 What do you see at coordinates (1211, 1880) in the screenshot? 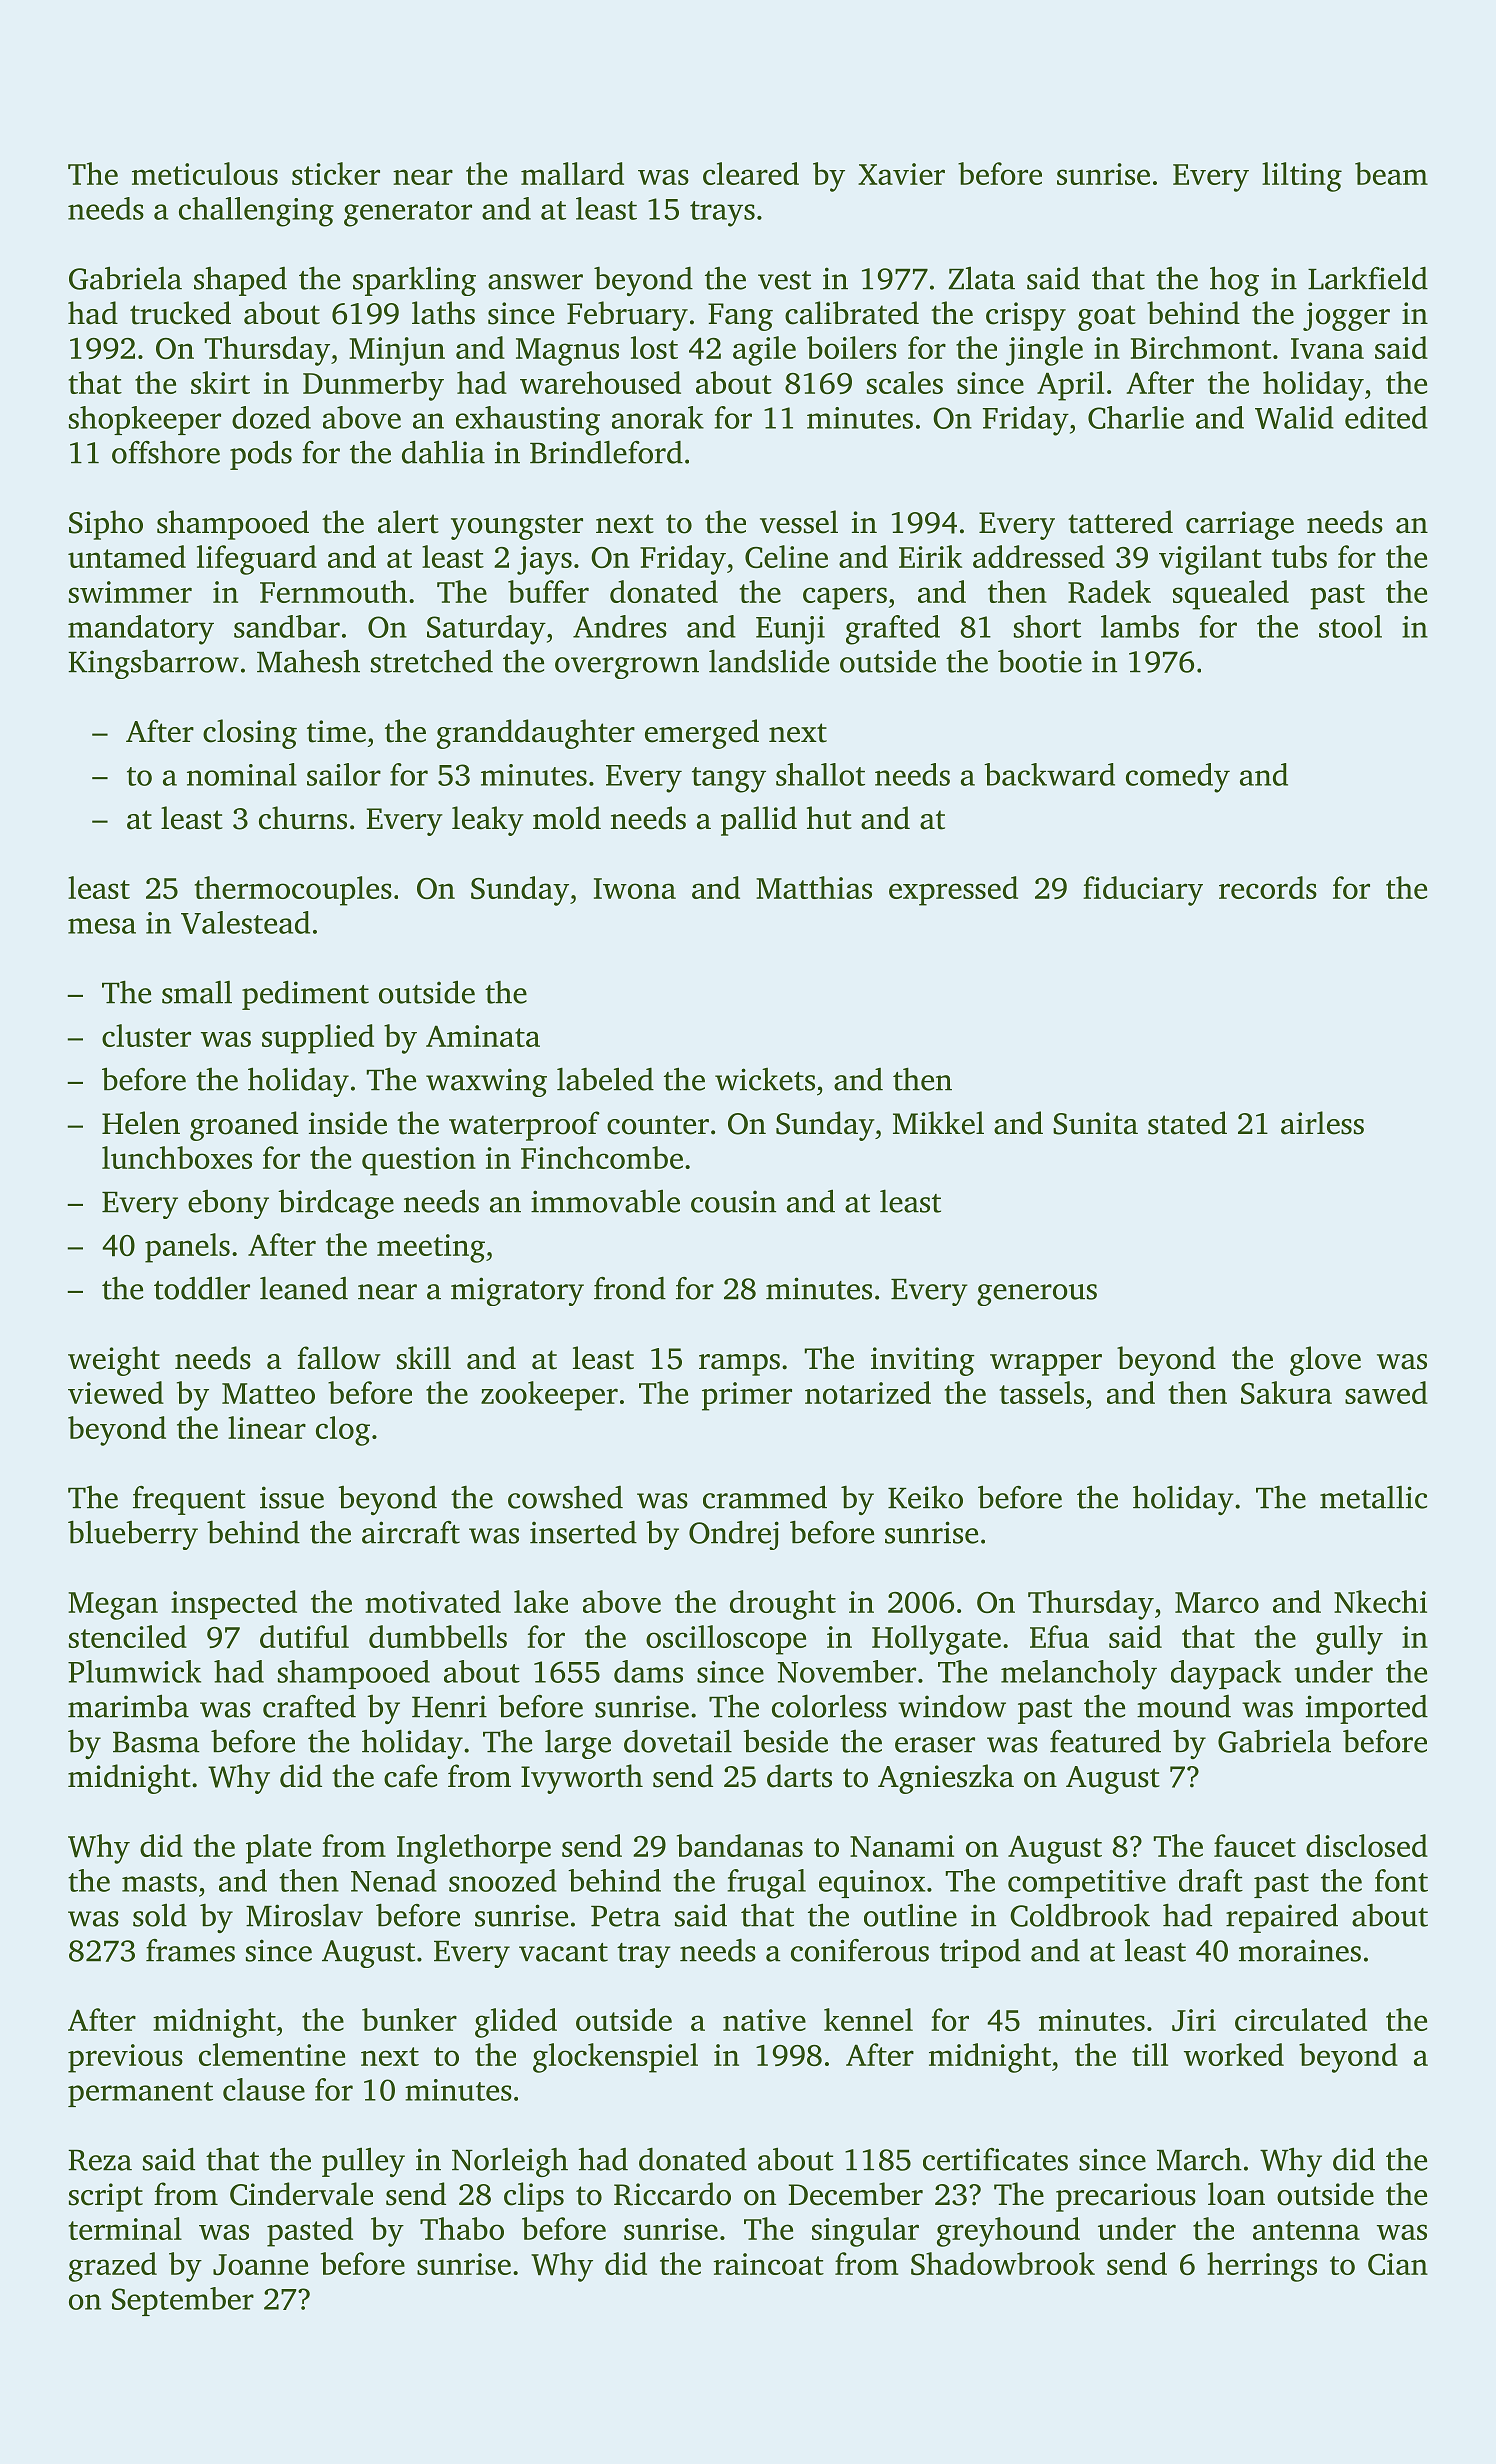
I see `draft` at bounding box center [1211, 1880].
